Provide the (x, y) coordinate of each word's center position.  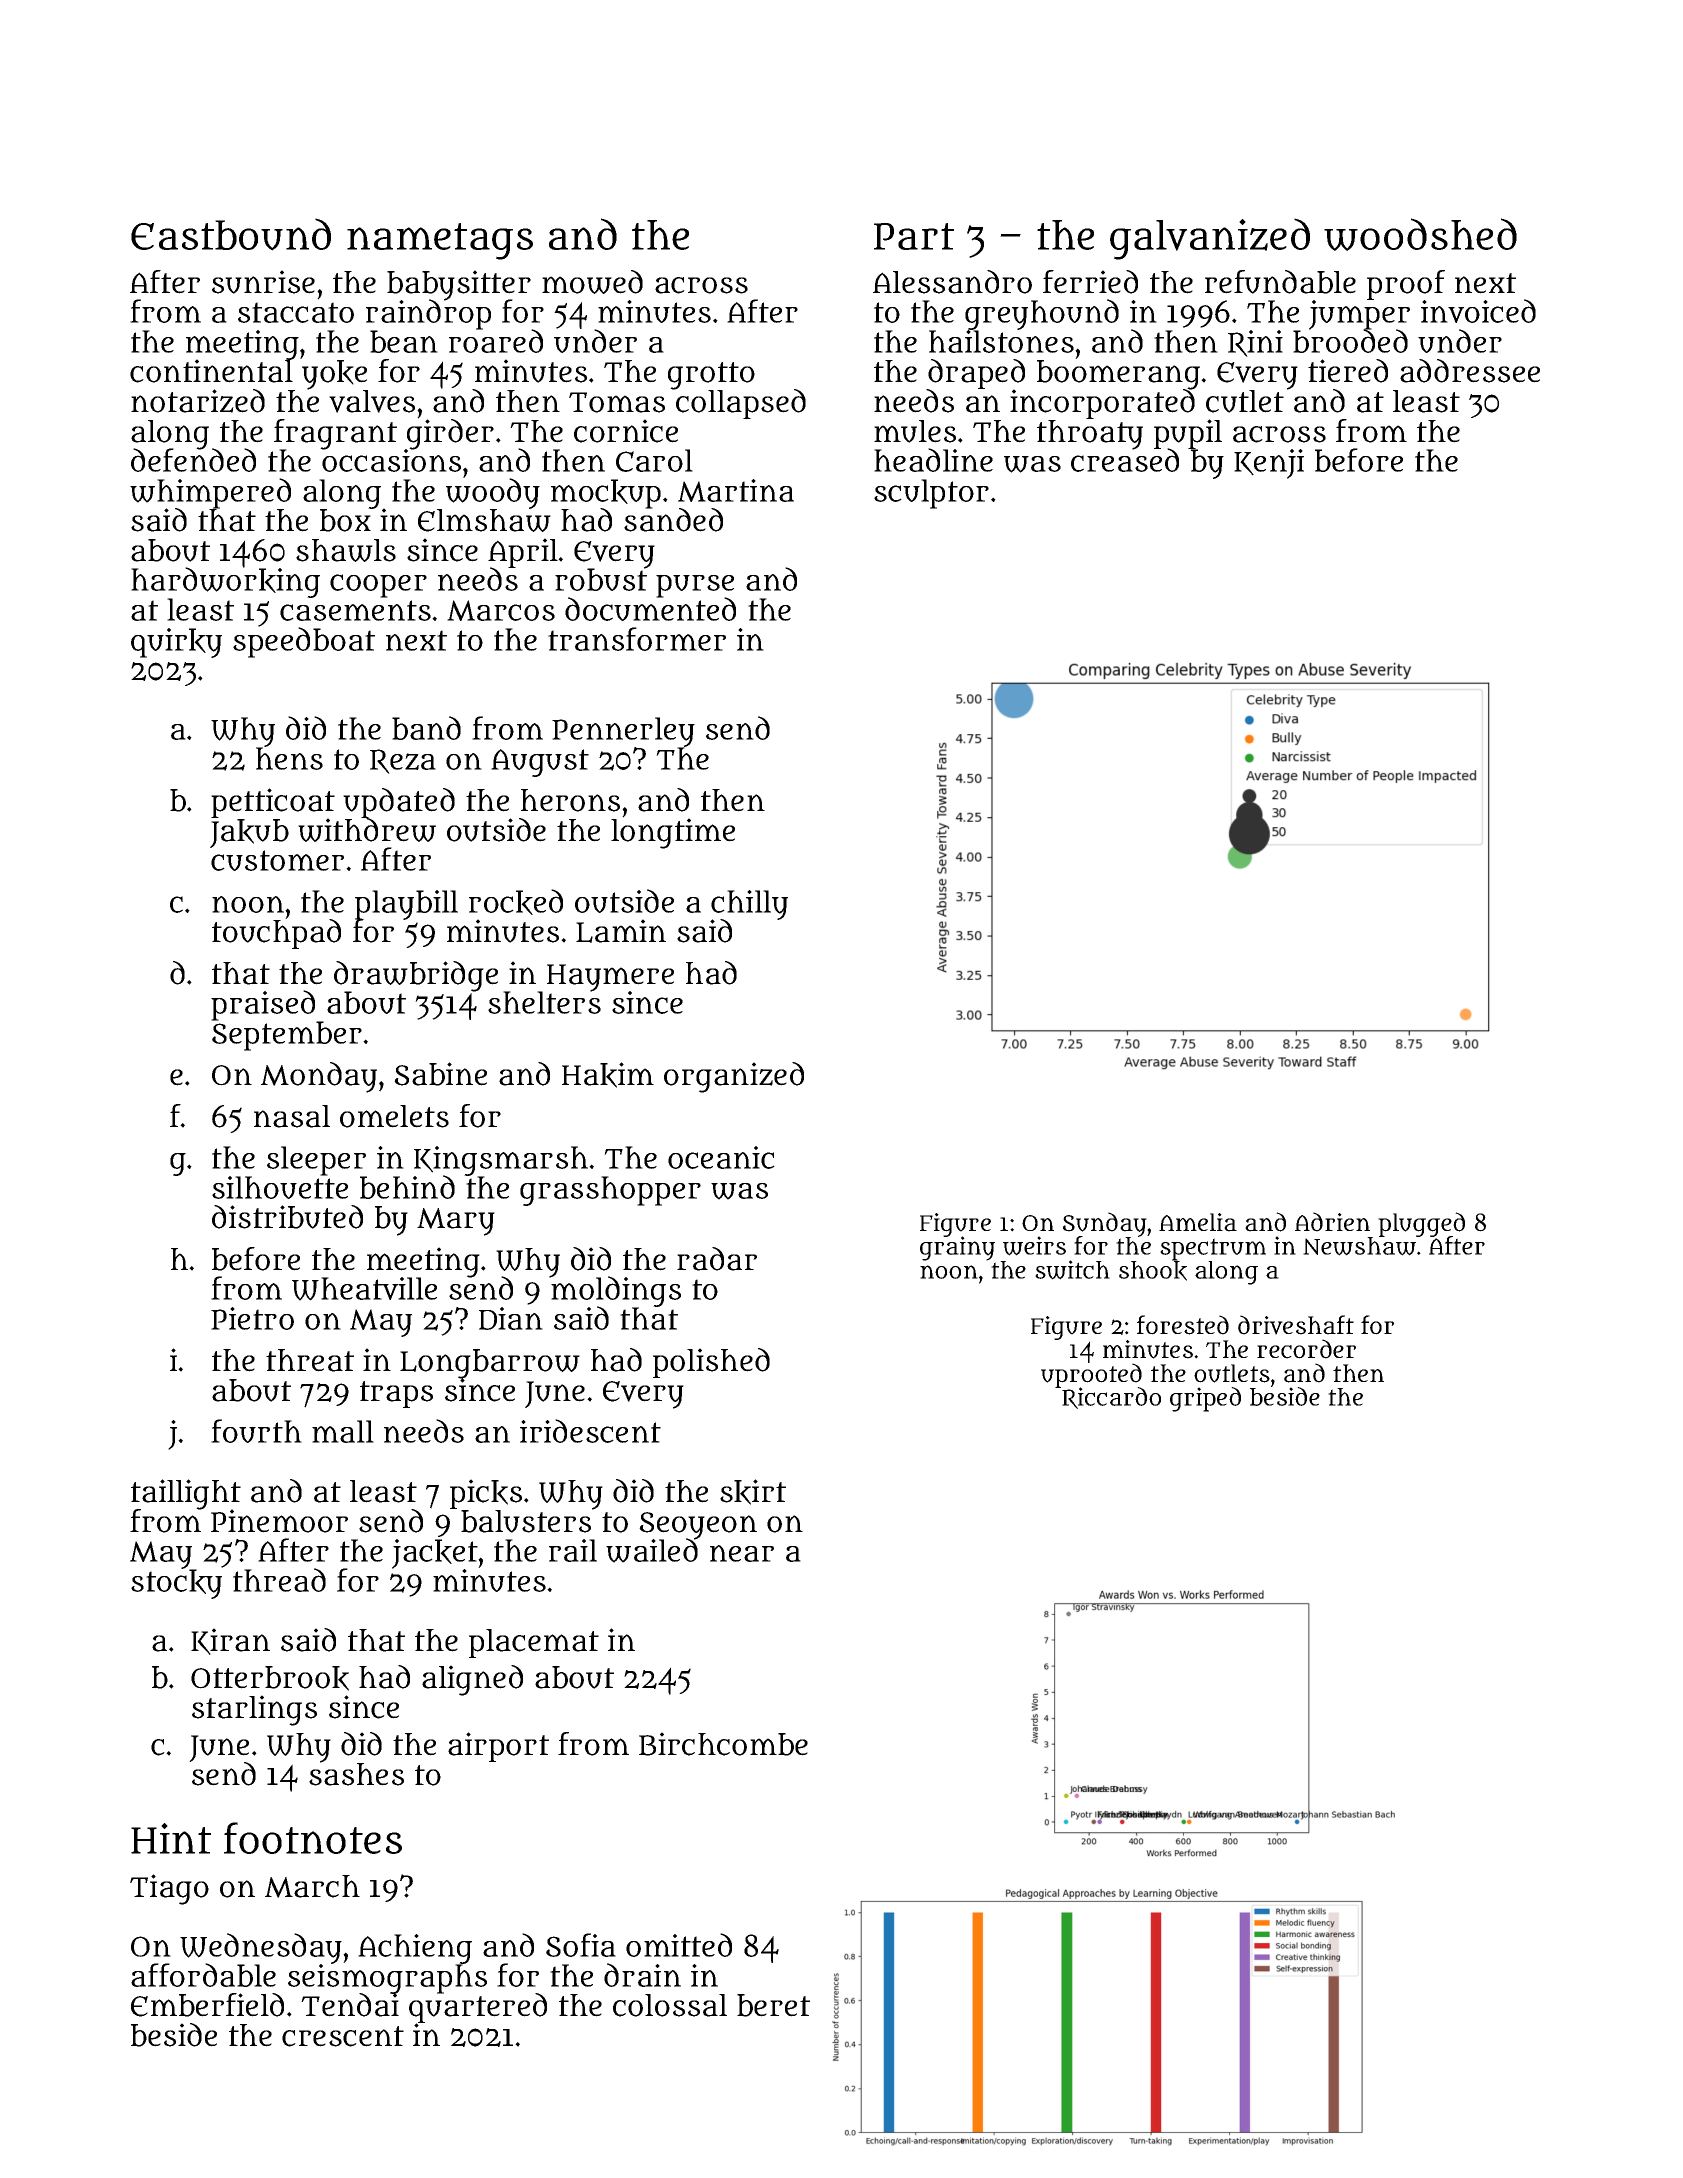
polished (711, 1363)
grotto (711, 376)
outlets (1232, 1373)
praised (263, 1005)
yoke (334, 375)
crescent (343, 2036)
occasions (391, 460)
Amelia (1198, 1222)
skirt (753, 1492)
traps (396, 1394)
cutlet (1245, 401)
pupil (1188, 434)
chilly (749, 905)
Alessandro (952, 282)
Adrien (1332, 1222)
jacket (435, 1554)
